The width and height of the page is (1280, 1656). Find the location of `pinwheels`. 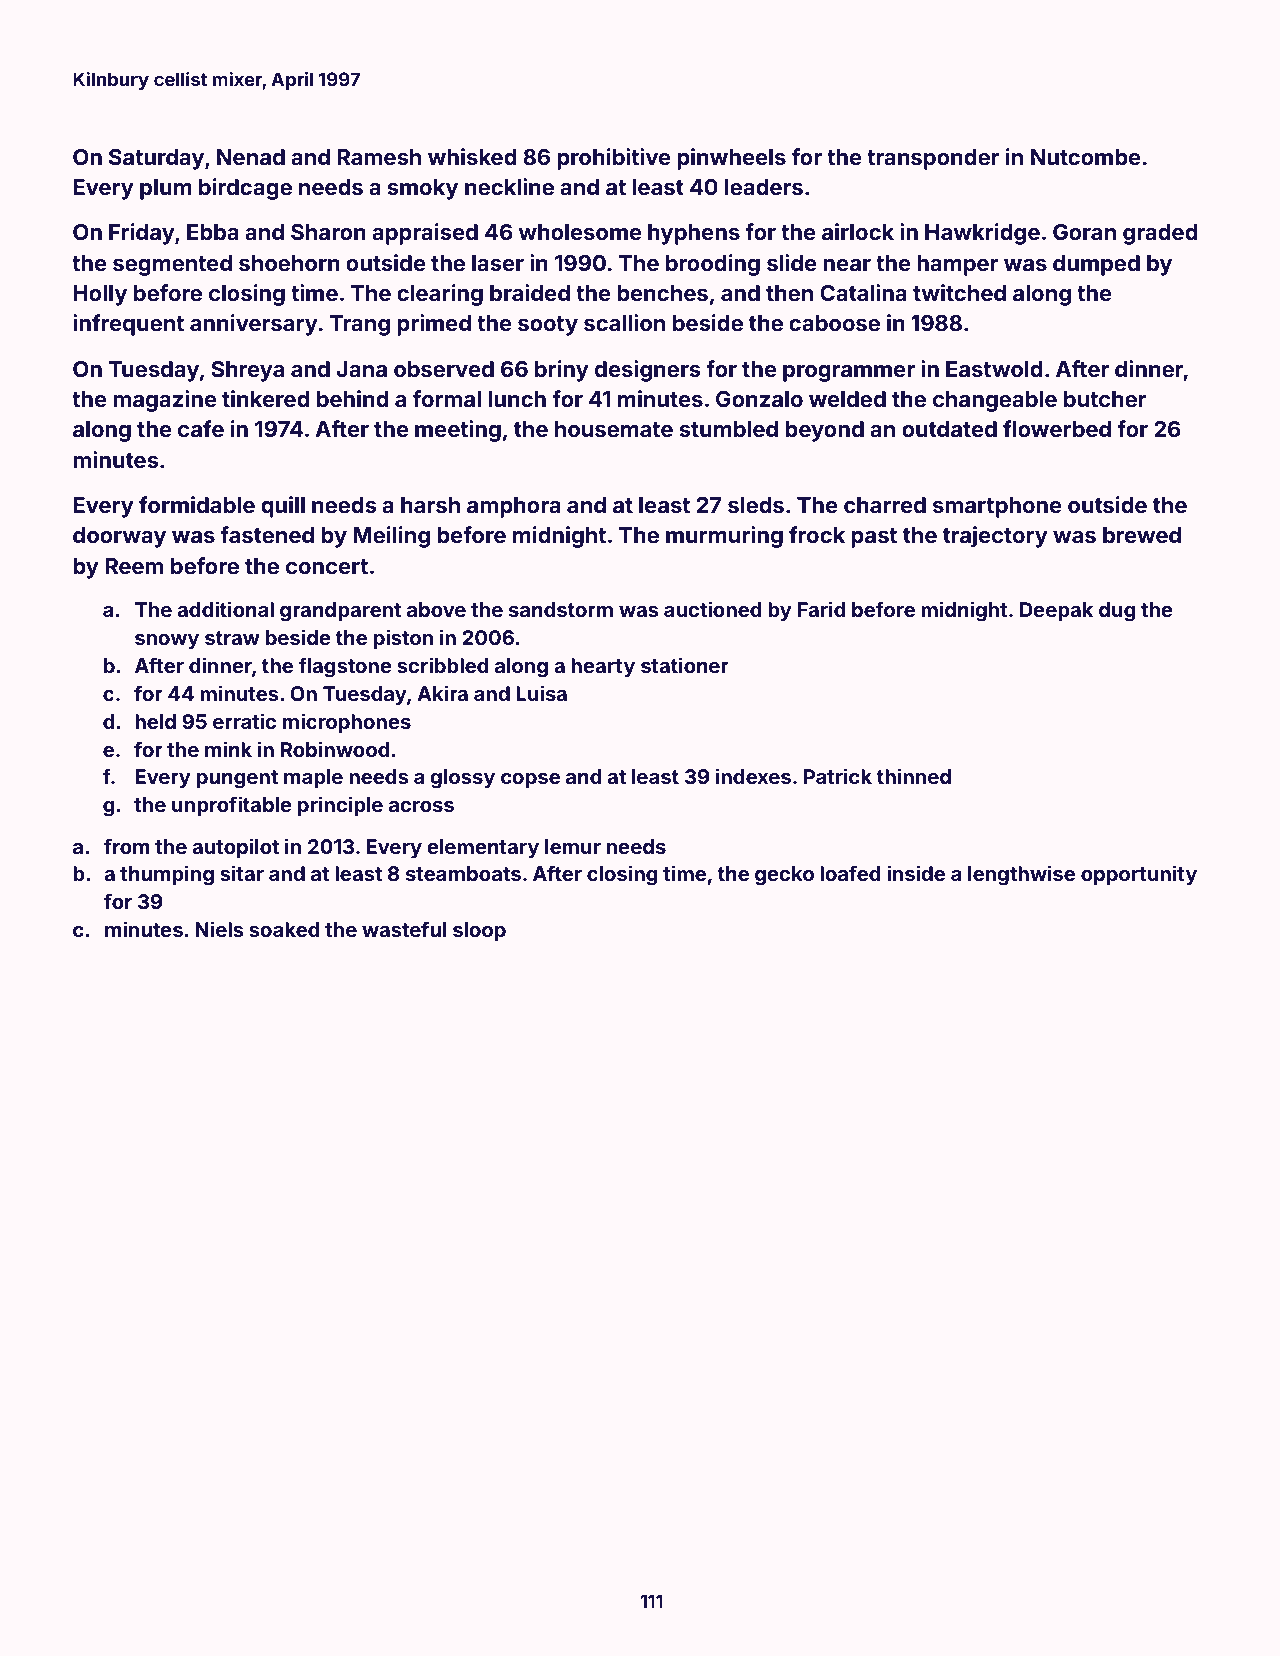

pinwheels is located at coordinates (731, 159).
